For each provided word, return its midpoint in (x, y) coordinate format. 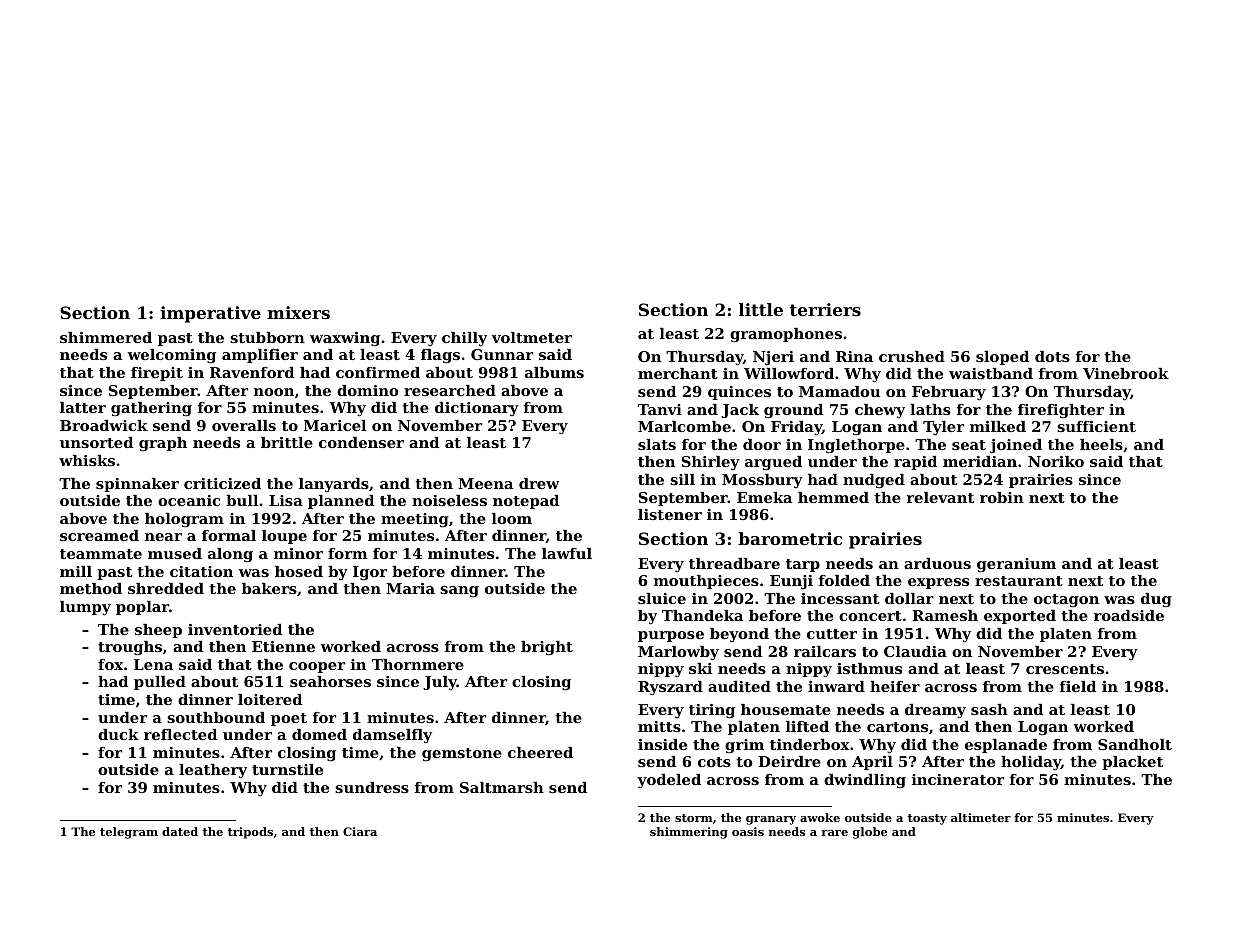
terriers (825, 309)
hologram (184, 520)
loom (512, 518)
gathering (151, 409)
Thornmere (418, 664)
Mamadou (839, 391)
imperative (210, 314)
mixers (298, 312)
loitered (270, 699)
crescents (1065, 669)
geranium (1016, 565)
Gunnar (502, 354)
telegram (129, 833)
